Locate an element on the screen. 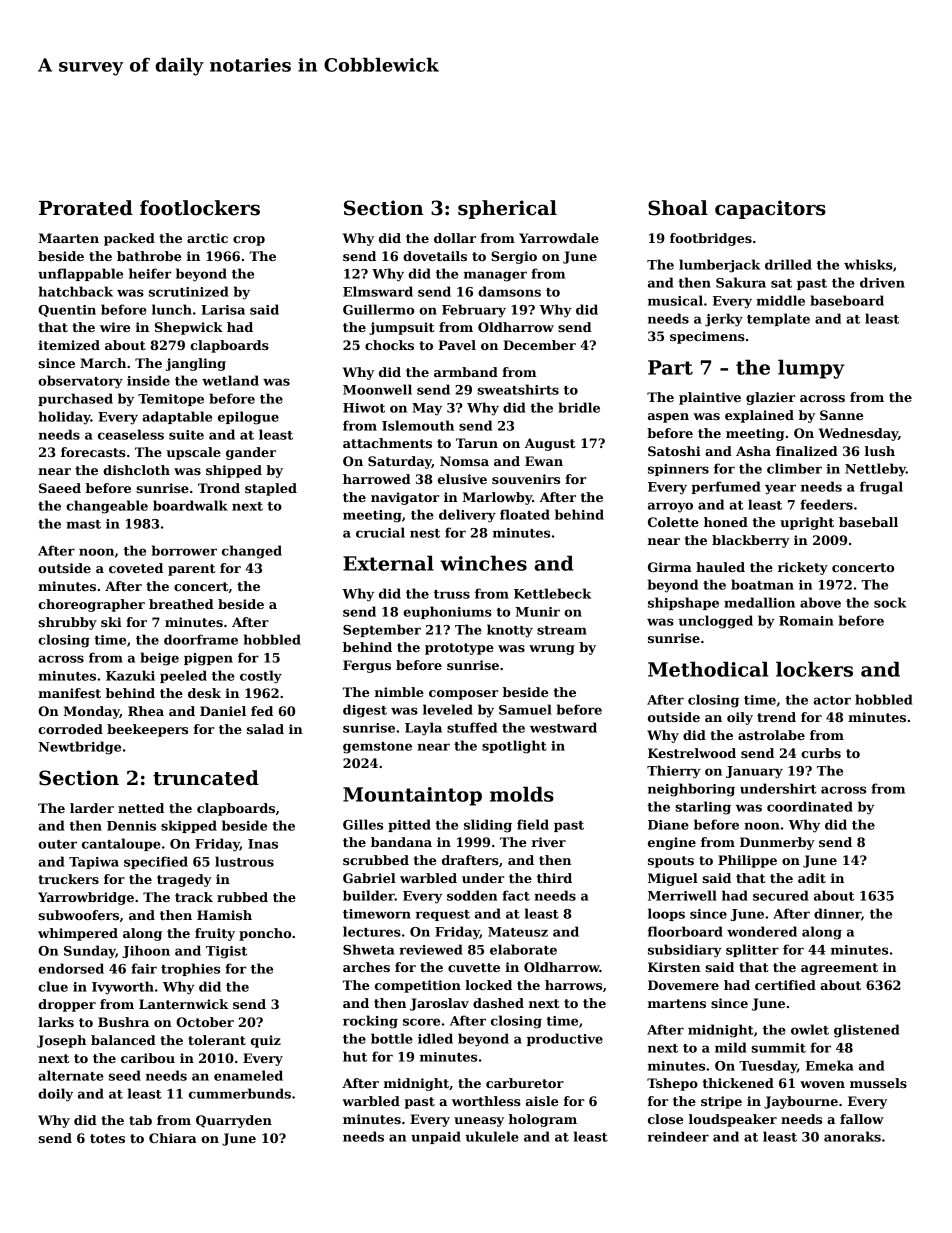  actor is located at coordinates (832, 700).
